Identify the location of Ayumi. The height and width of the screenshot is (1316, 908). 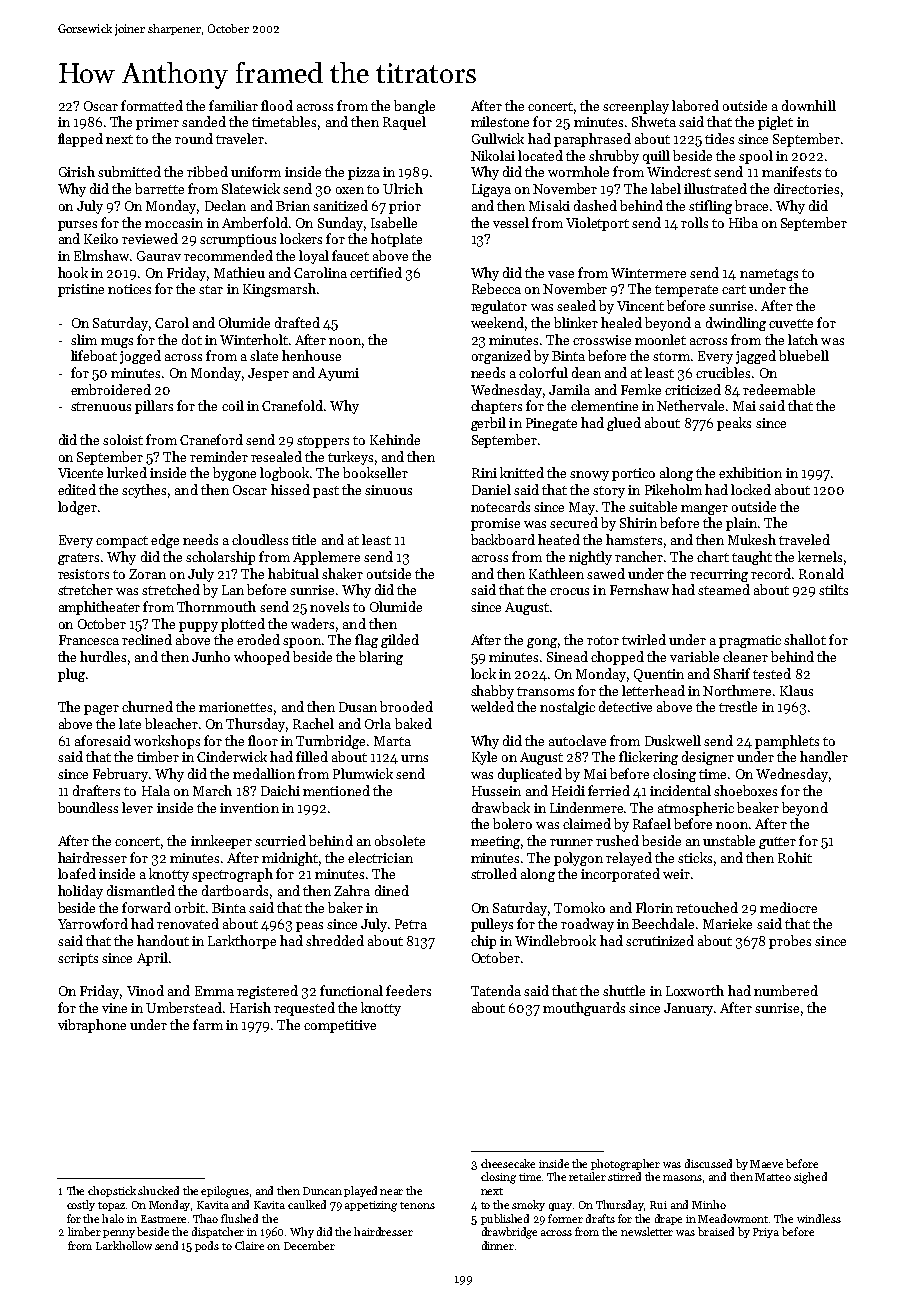
(338, 374).
